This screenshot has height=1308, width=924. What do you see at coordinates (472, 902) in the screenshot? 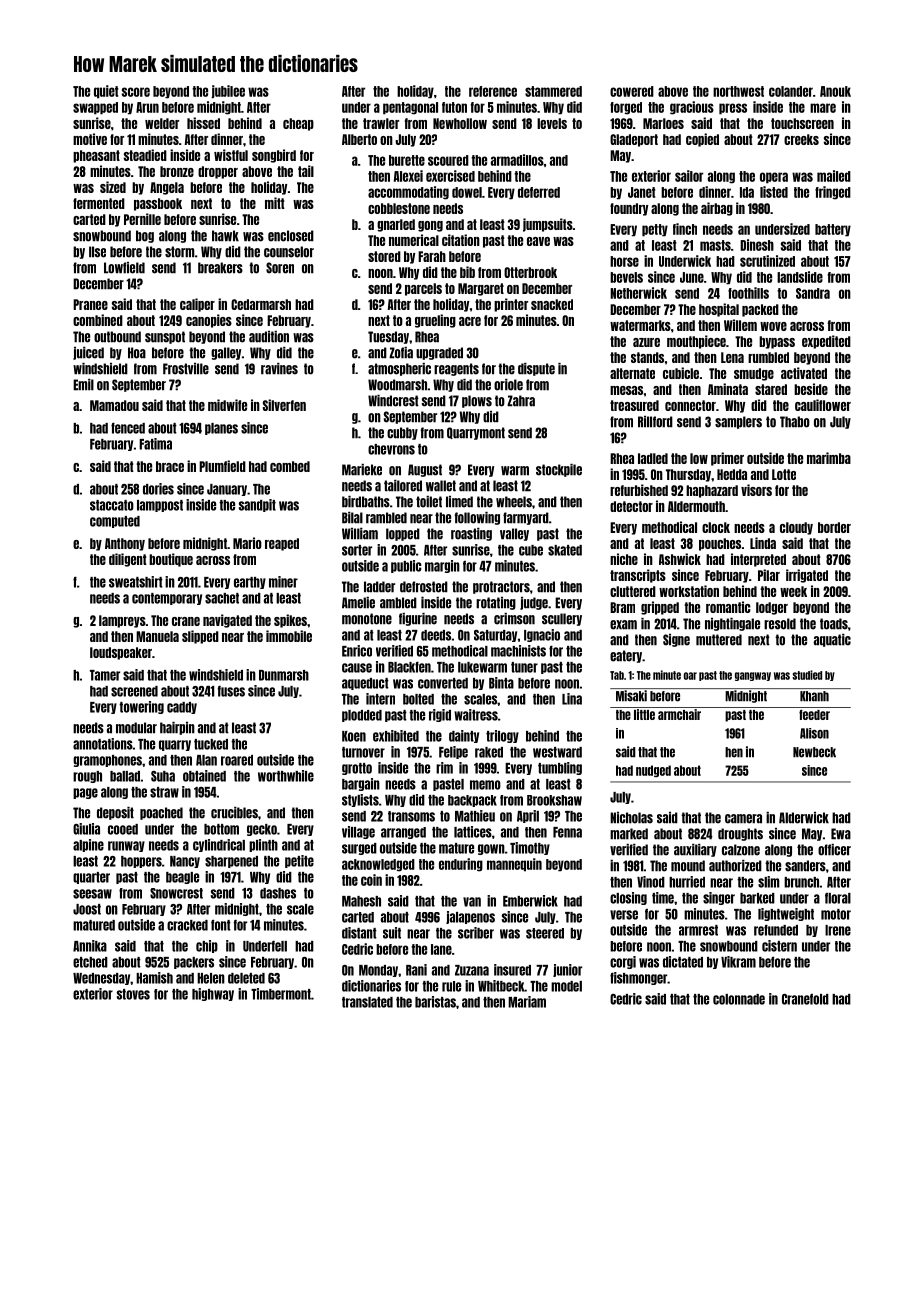
I see `van` at bounding box center [472, 902].
